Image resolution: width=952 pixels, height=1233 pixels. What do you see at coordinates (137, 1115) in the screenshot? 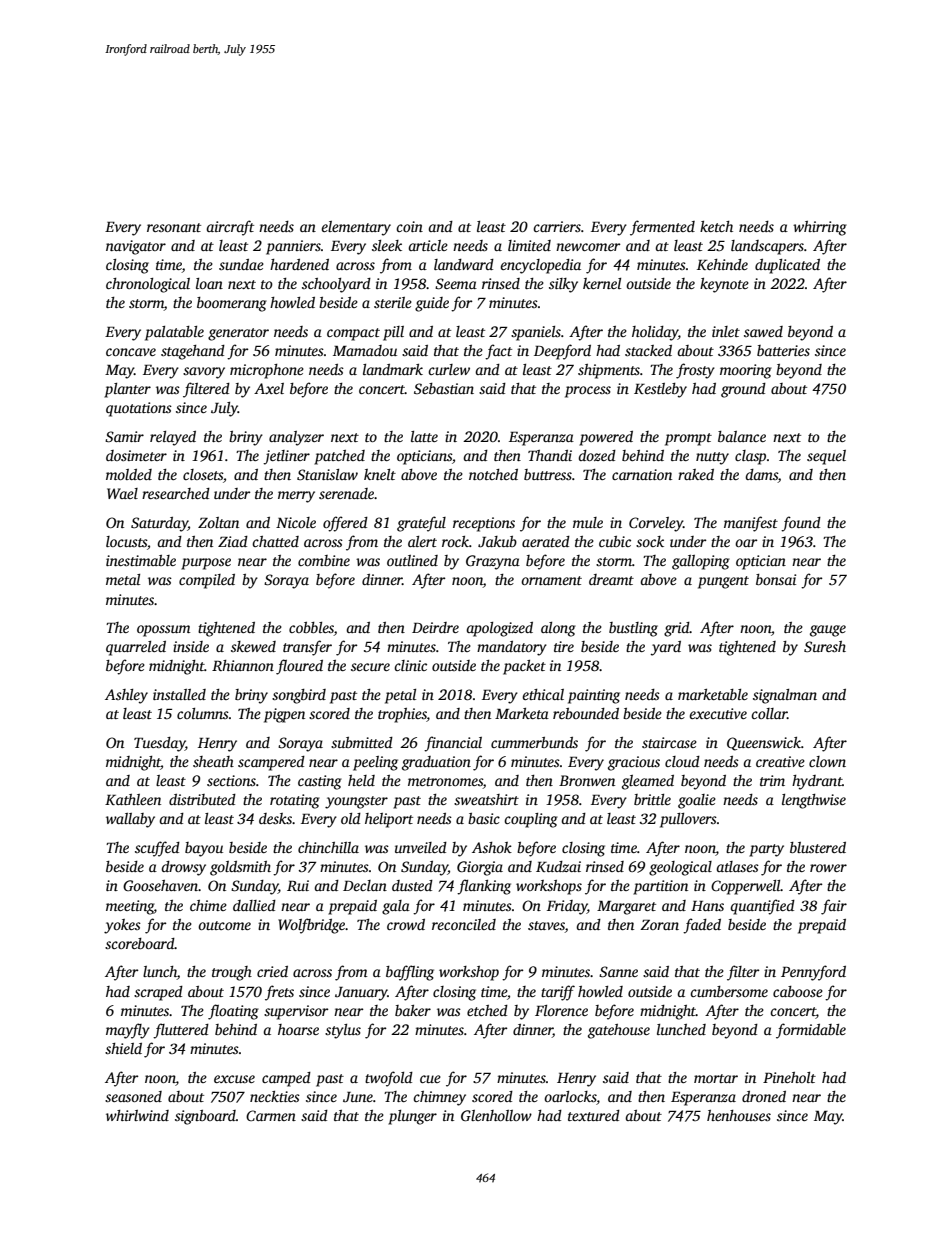
I see `whirlwind` at bounding box center [137, 1115].
